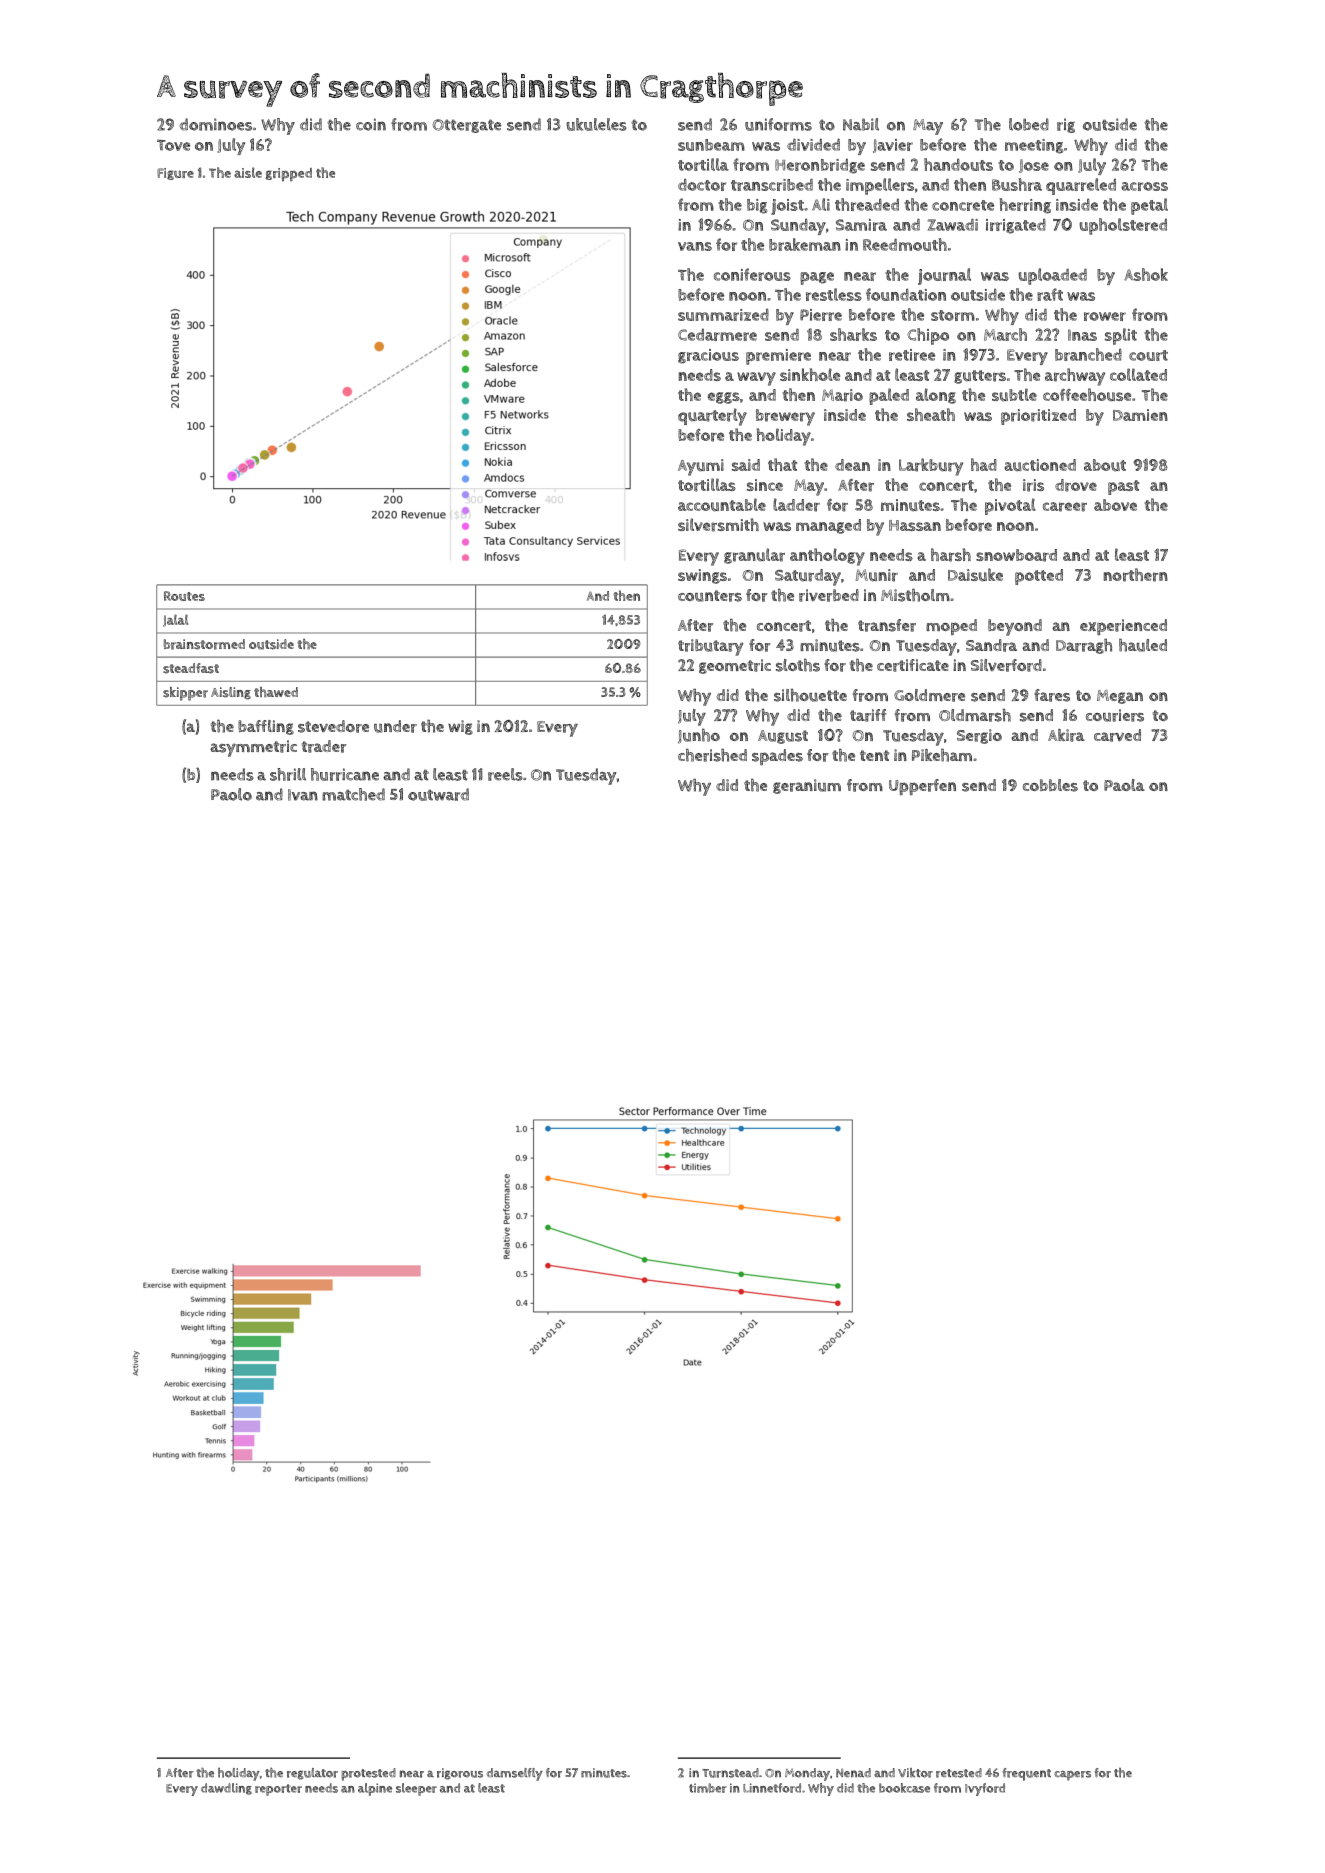  What do you see at coordinates (711, 145) in the document?
I see `sunbeam` at bounding box center [711, 145].
